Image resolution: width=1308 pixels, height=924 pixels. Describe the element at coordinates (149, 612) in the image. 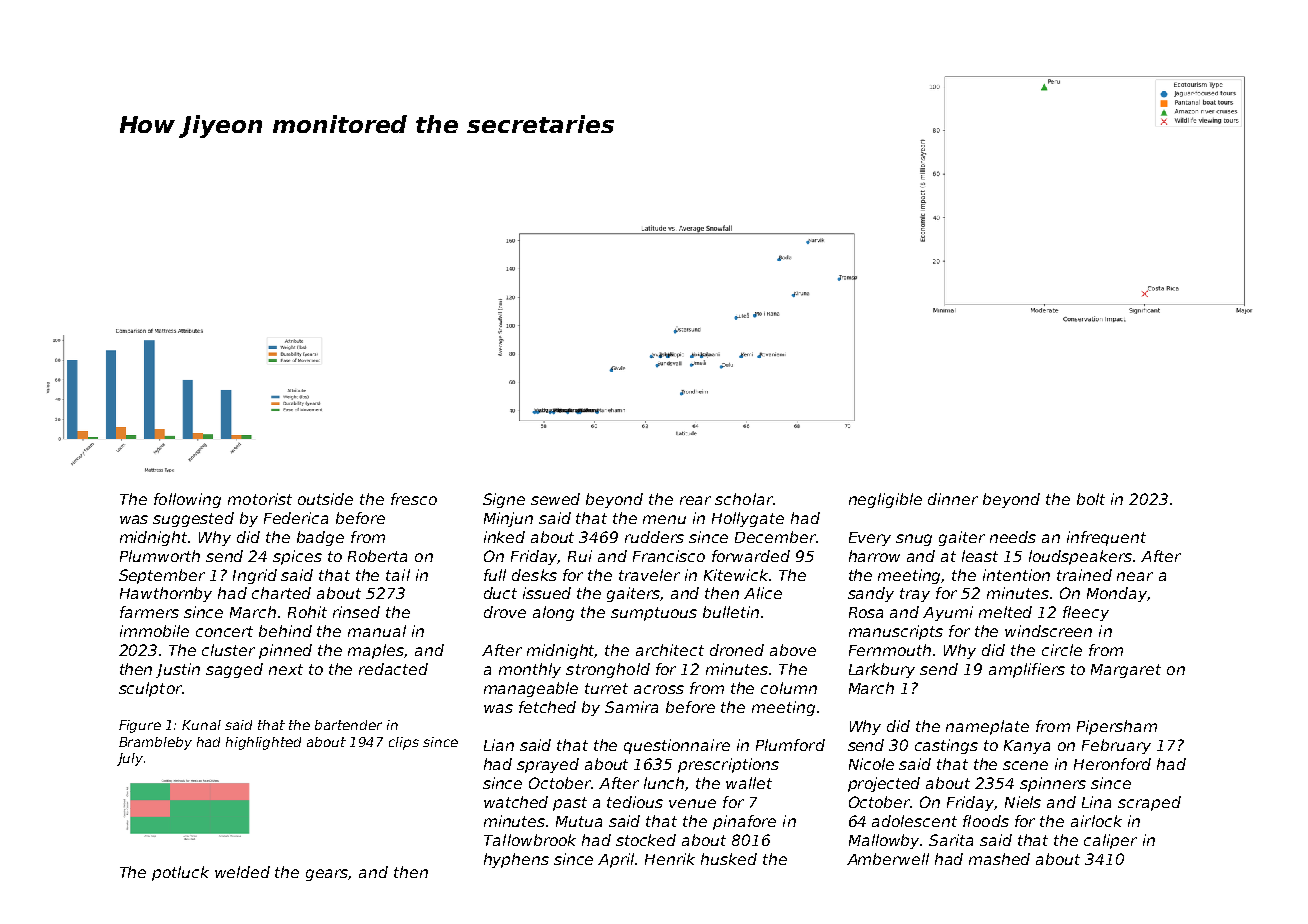

I see `farmers` at that location.
